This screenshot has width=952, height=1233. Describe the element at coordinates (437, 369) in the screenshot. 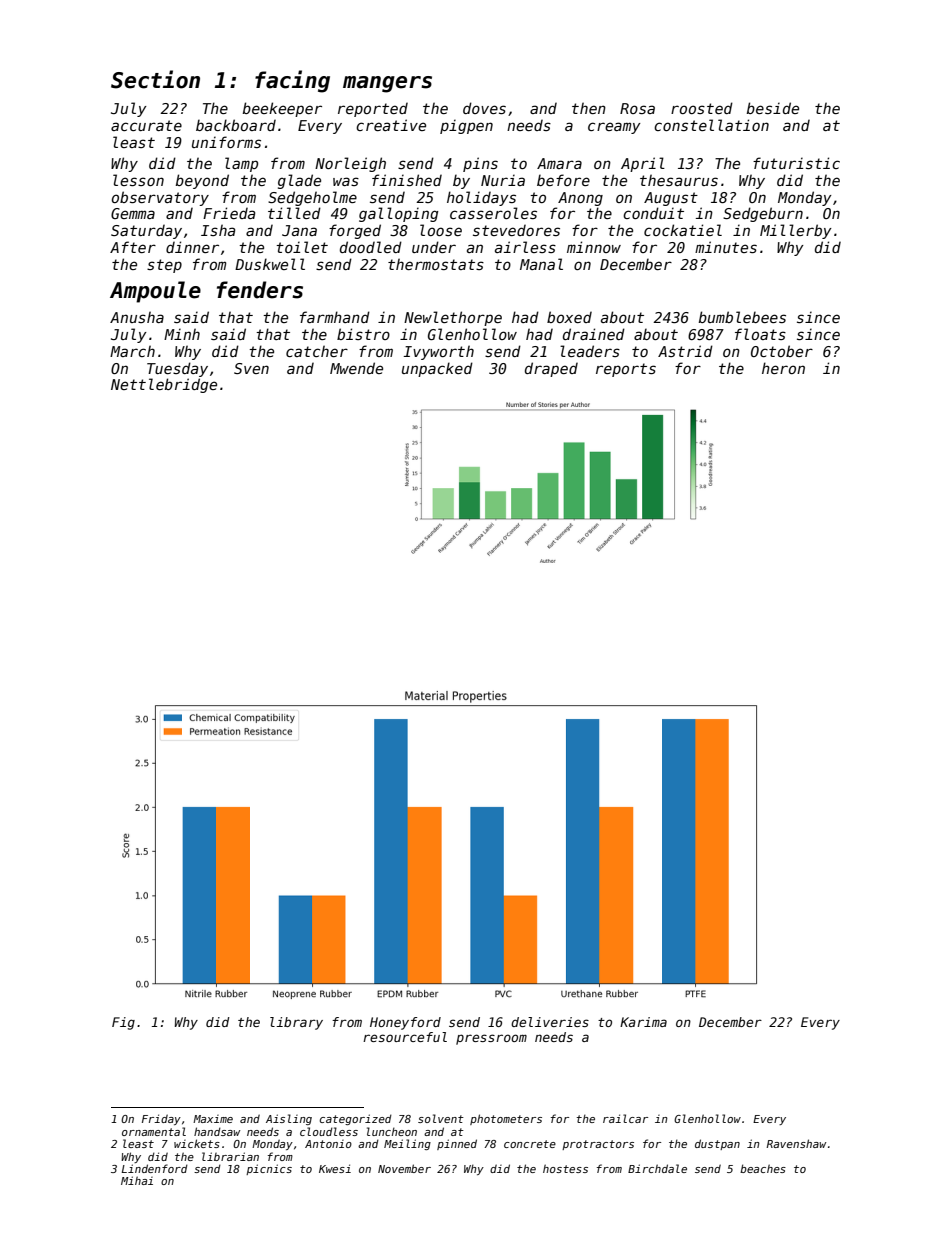

I see `unpacked` at that location.
